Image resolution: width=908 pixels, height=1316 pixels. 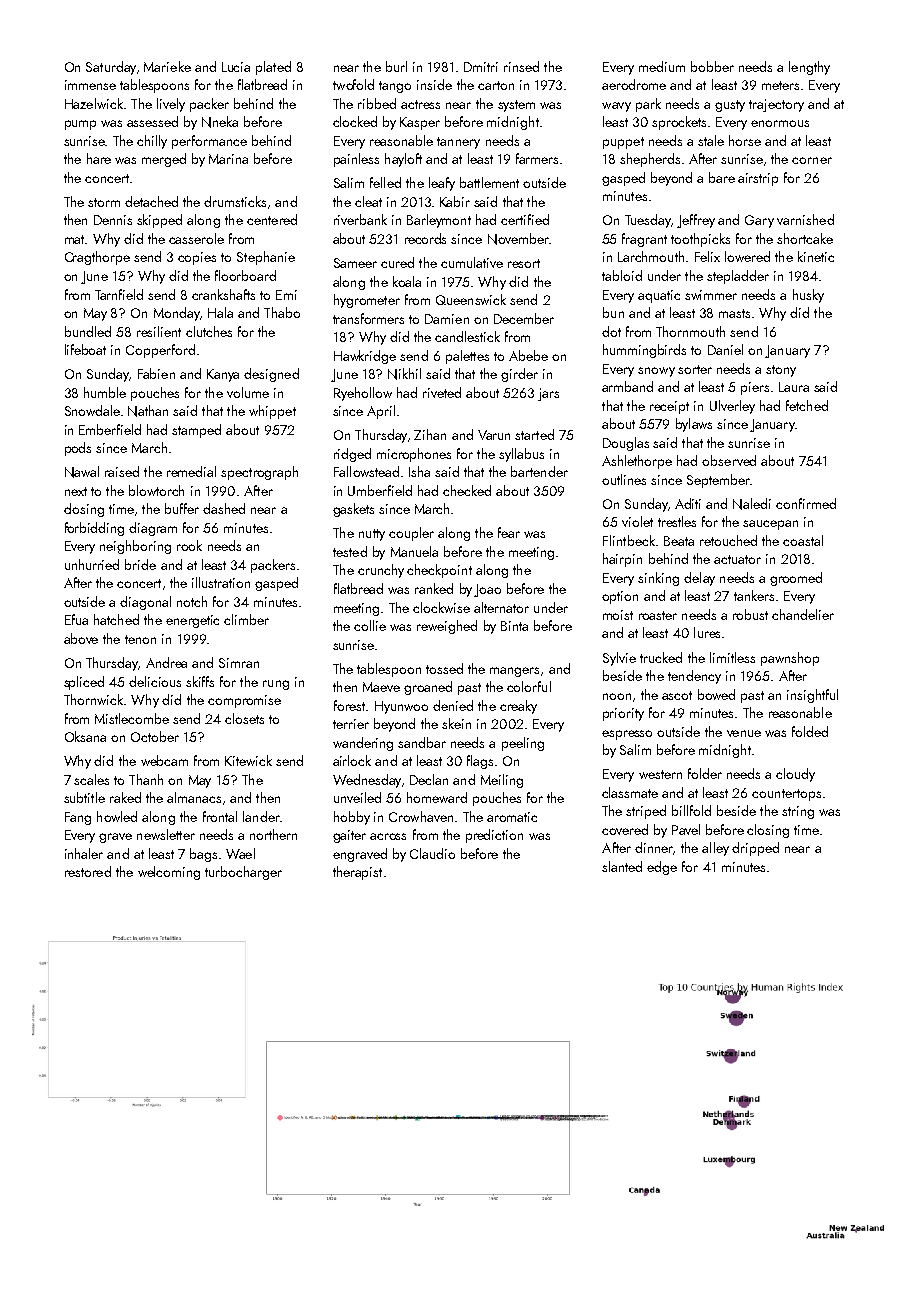 I want to click on fetched, so click(x=807, y=405).
